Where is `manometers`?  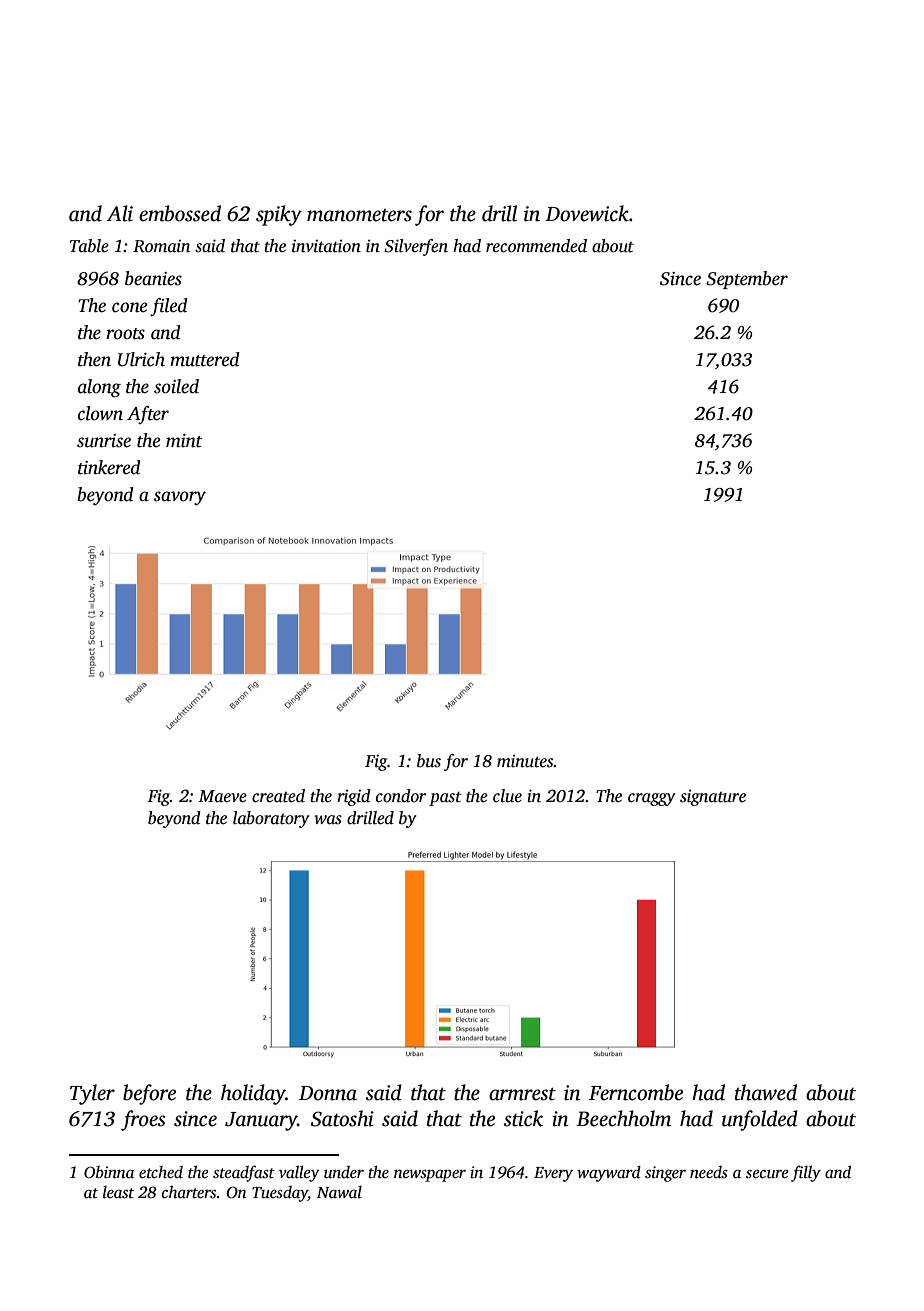 manometers is located at coordinates (359, 215).
